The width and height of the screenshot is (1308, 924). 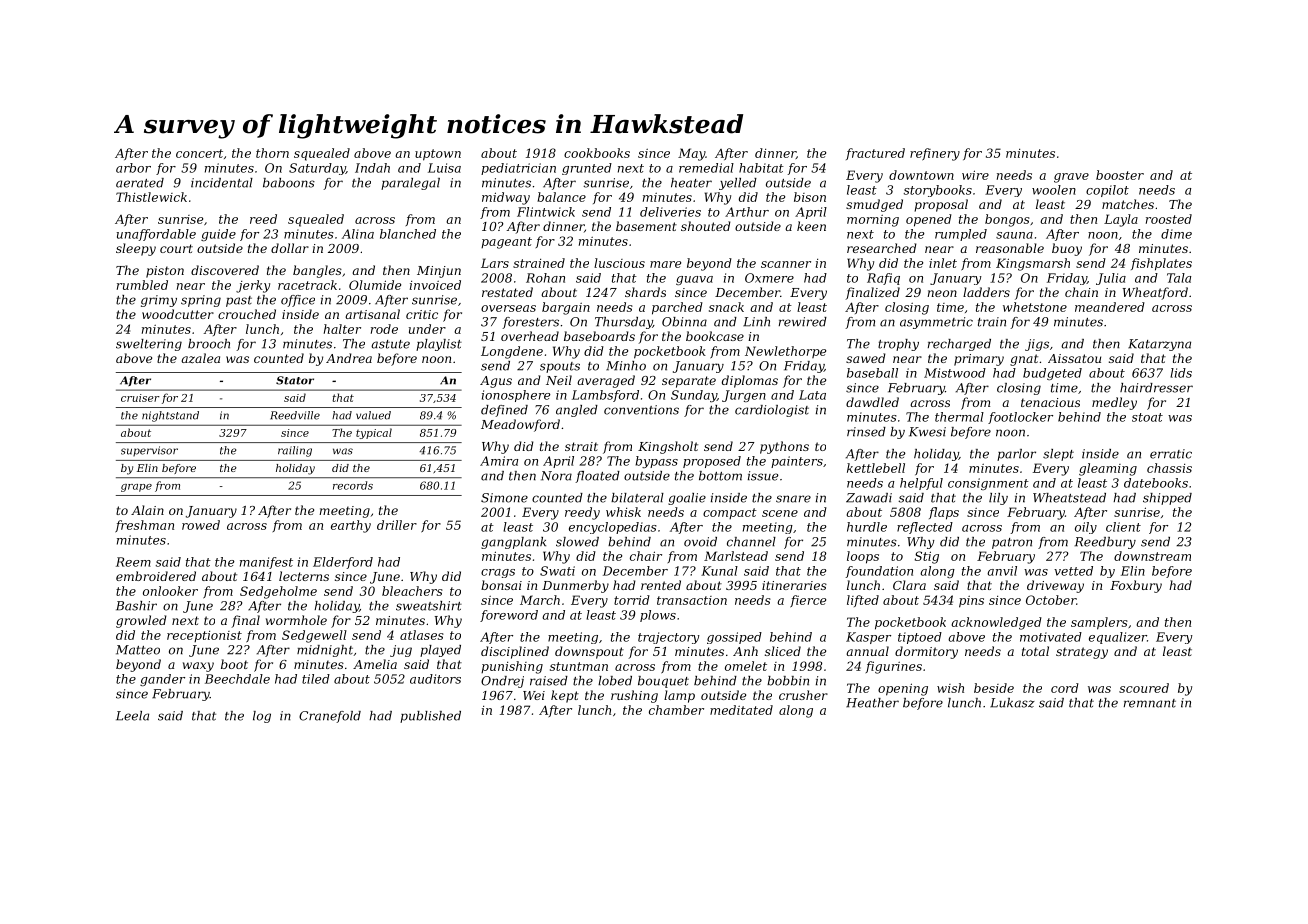 What do you see at coordinates (665, 264) in the screenshot?
I see `mare` at bounding box center [665, 264].
